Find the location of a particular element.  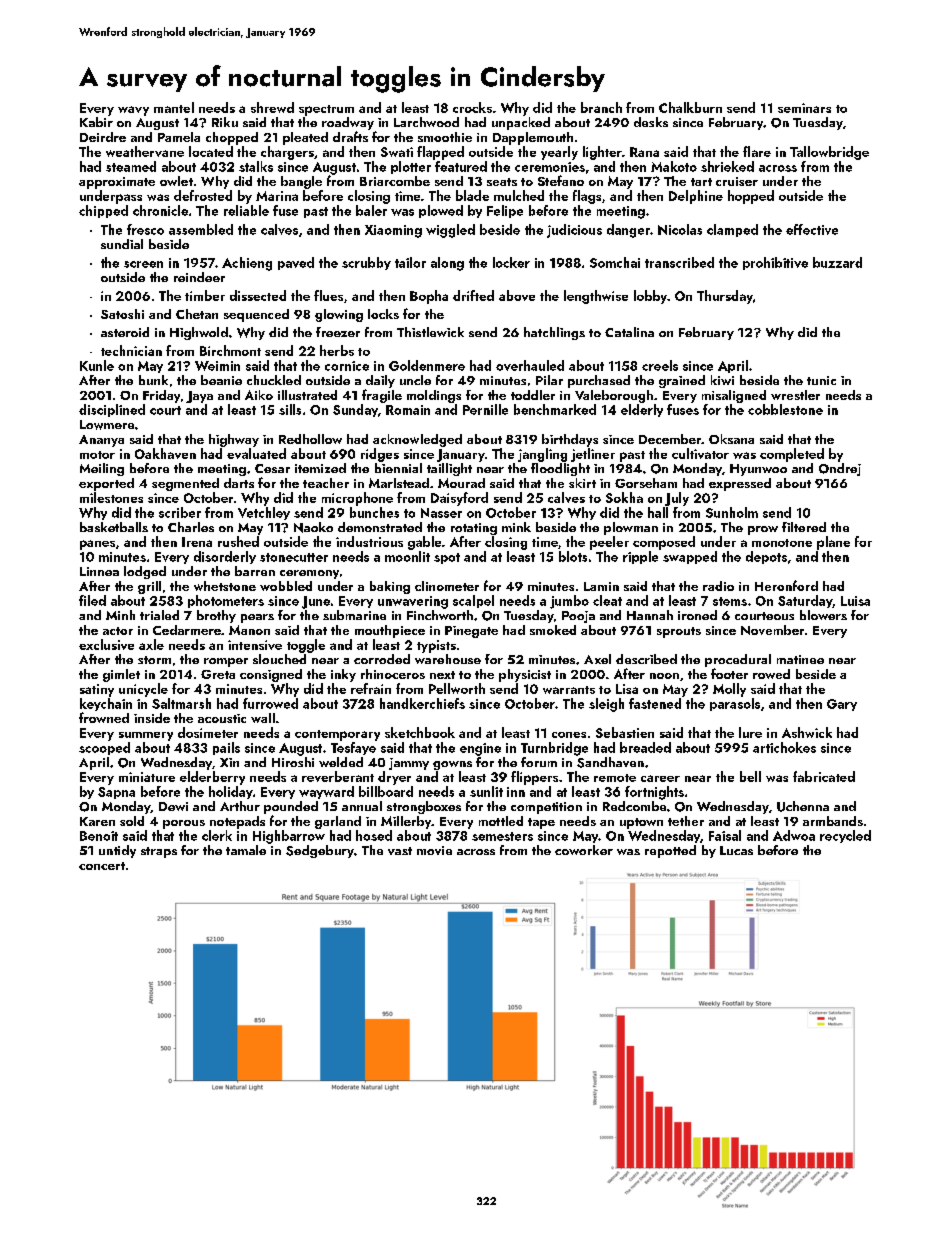

Deirdre is located at coordinates (103, 137).
